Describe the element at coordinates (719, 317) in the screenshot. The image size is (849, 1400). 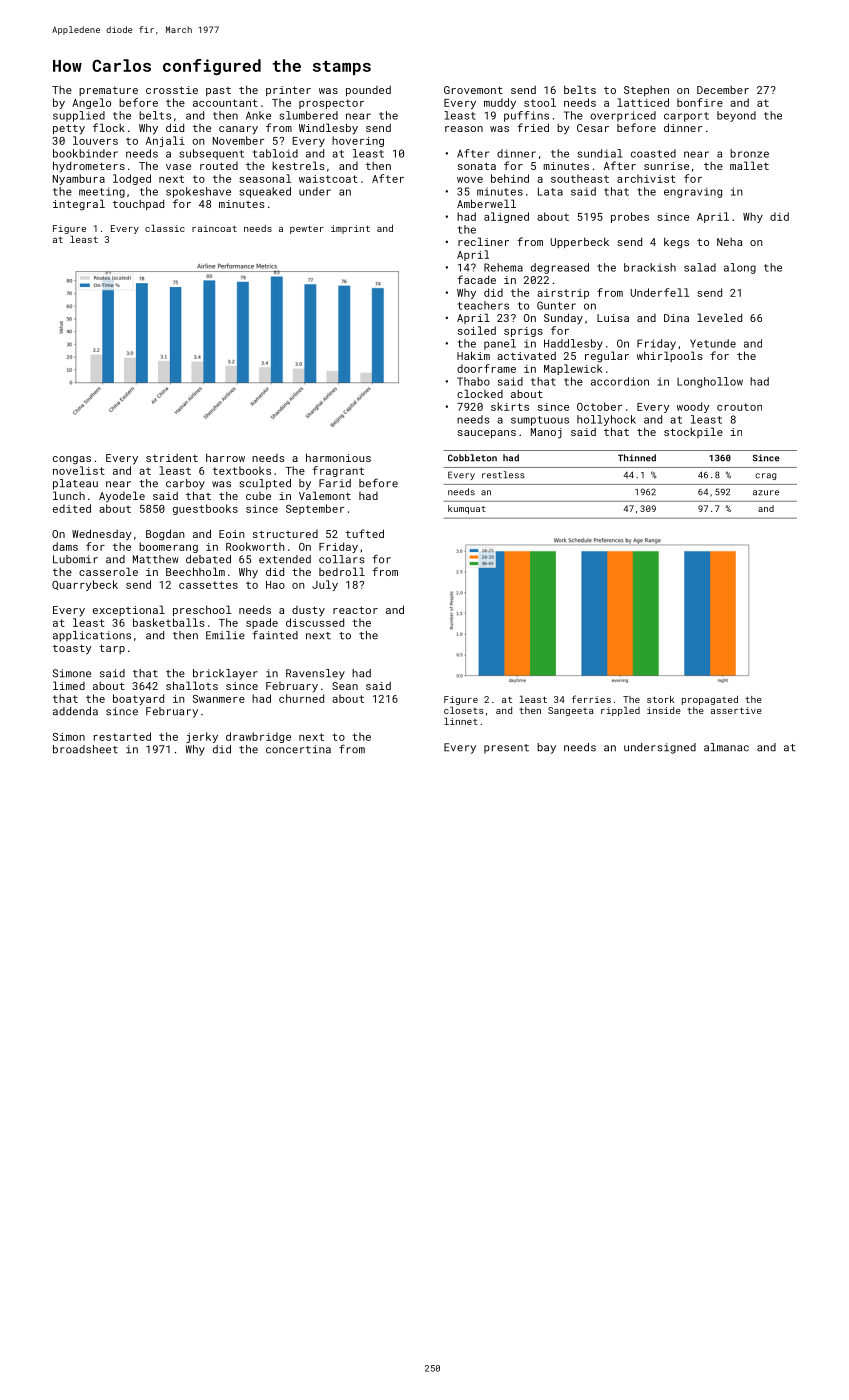
I see `leveled` at that location.
